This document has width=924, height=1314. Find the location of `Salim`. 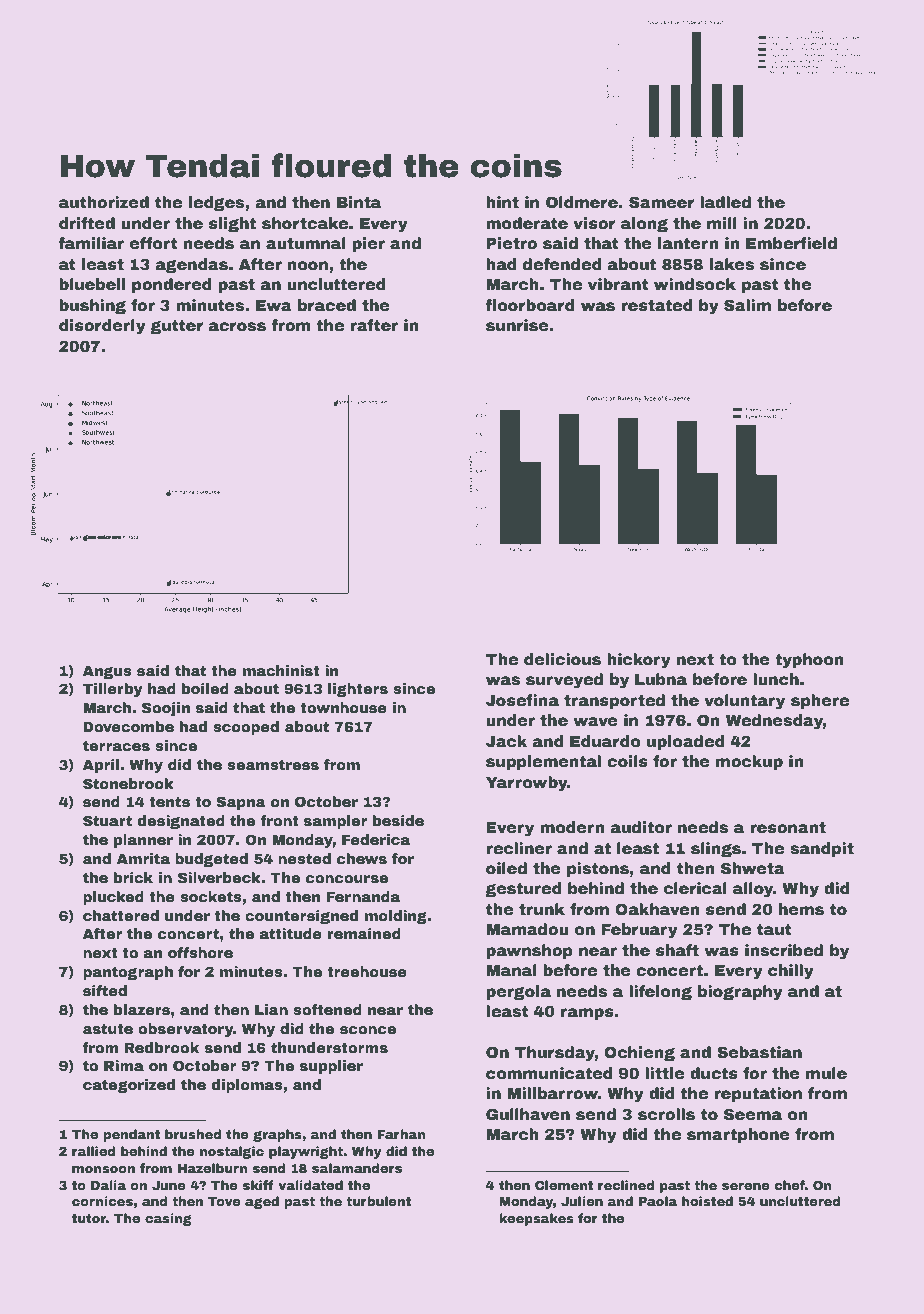

Salim is located at coordinates (747, 305).
